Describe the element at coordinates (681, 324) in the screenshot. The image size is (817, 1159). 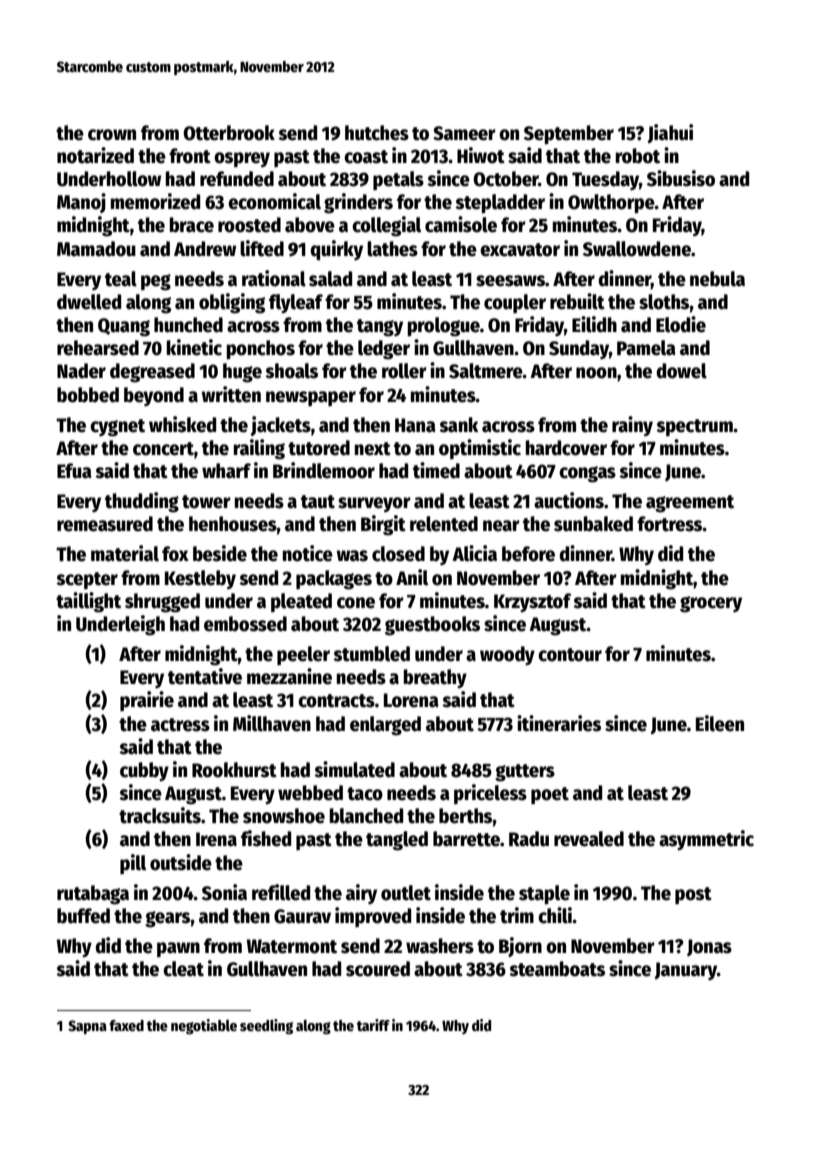
I see `Elodie` at that location.
